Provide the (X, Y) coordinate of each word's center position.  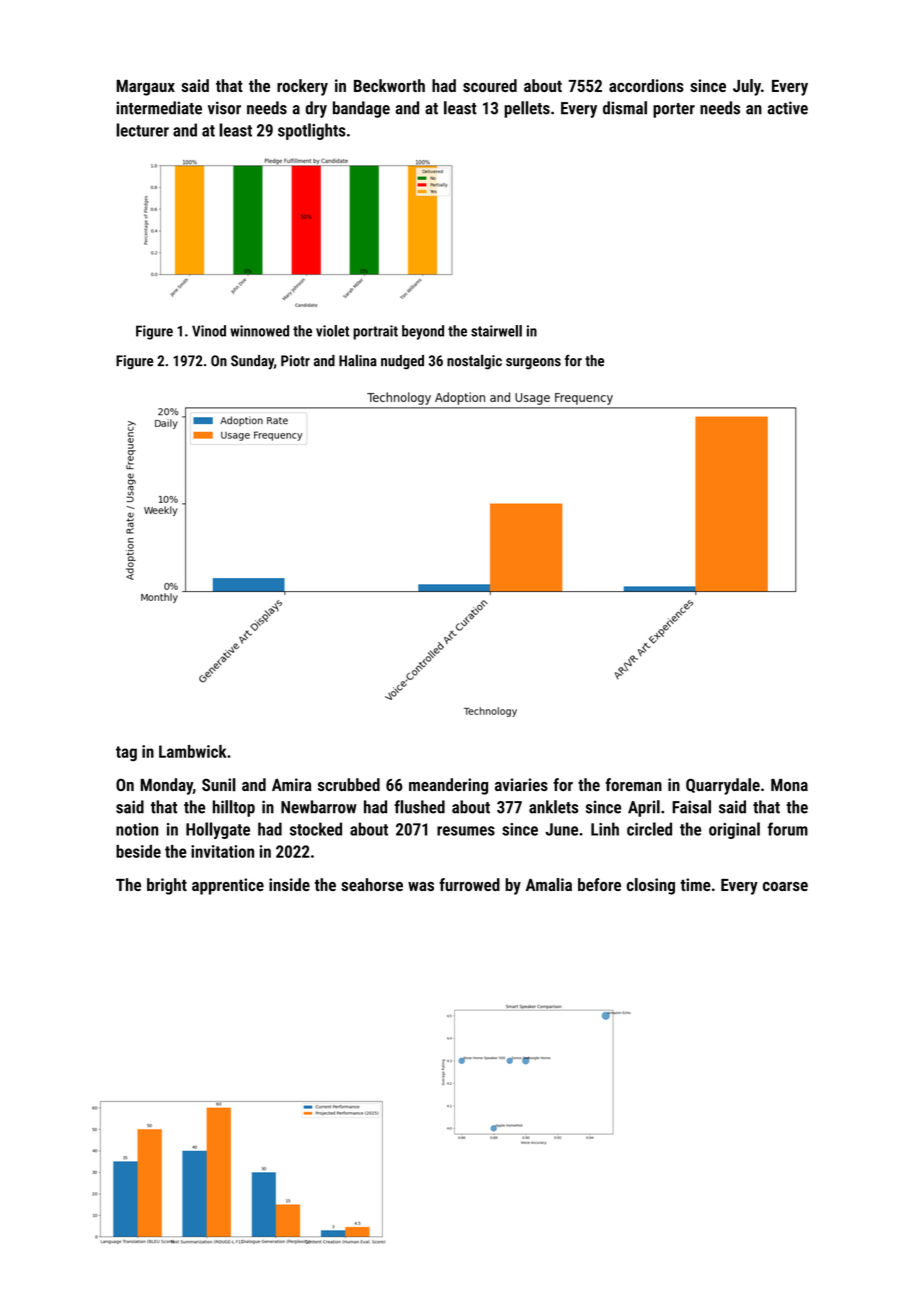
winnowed (259, 331)
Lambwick (193, 751)
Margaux (146, 87)
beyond (423, 332)
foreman (633, 784)
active (787, 108)
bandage (361, 109)
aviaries (521, 784)
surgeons (533, 364)
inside (289, 884)
